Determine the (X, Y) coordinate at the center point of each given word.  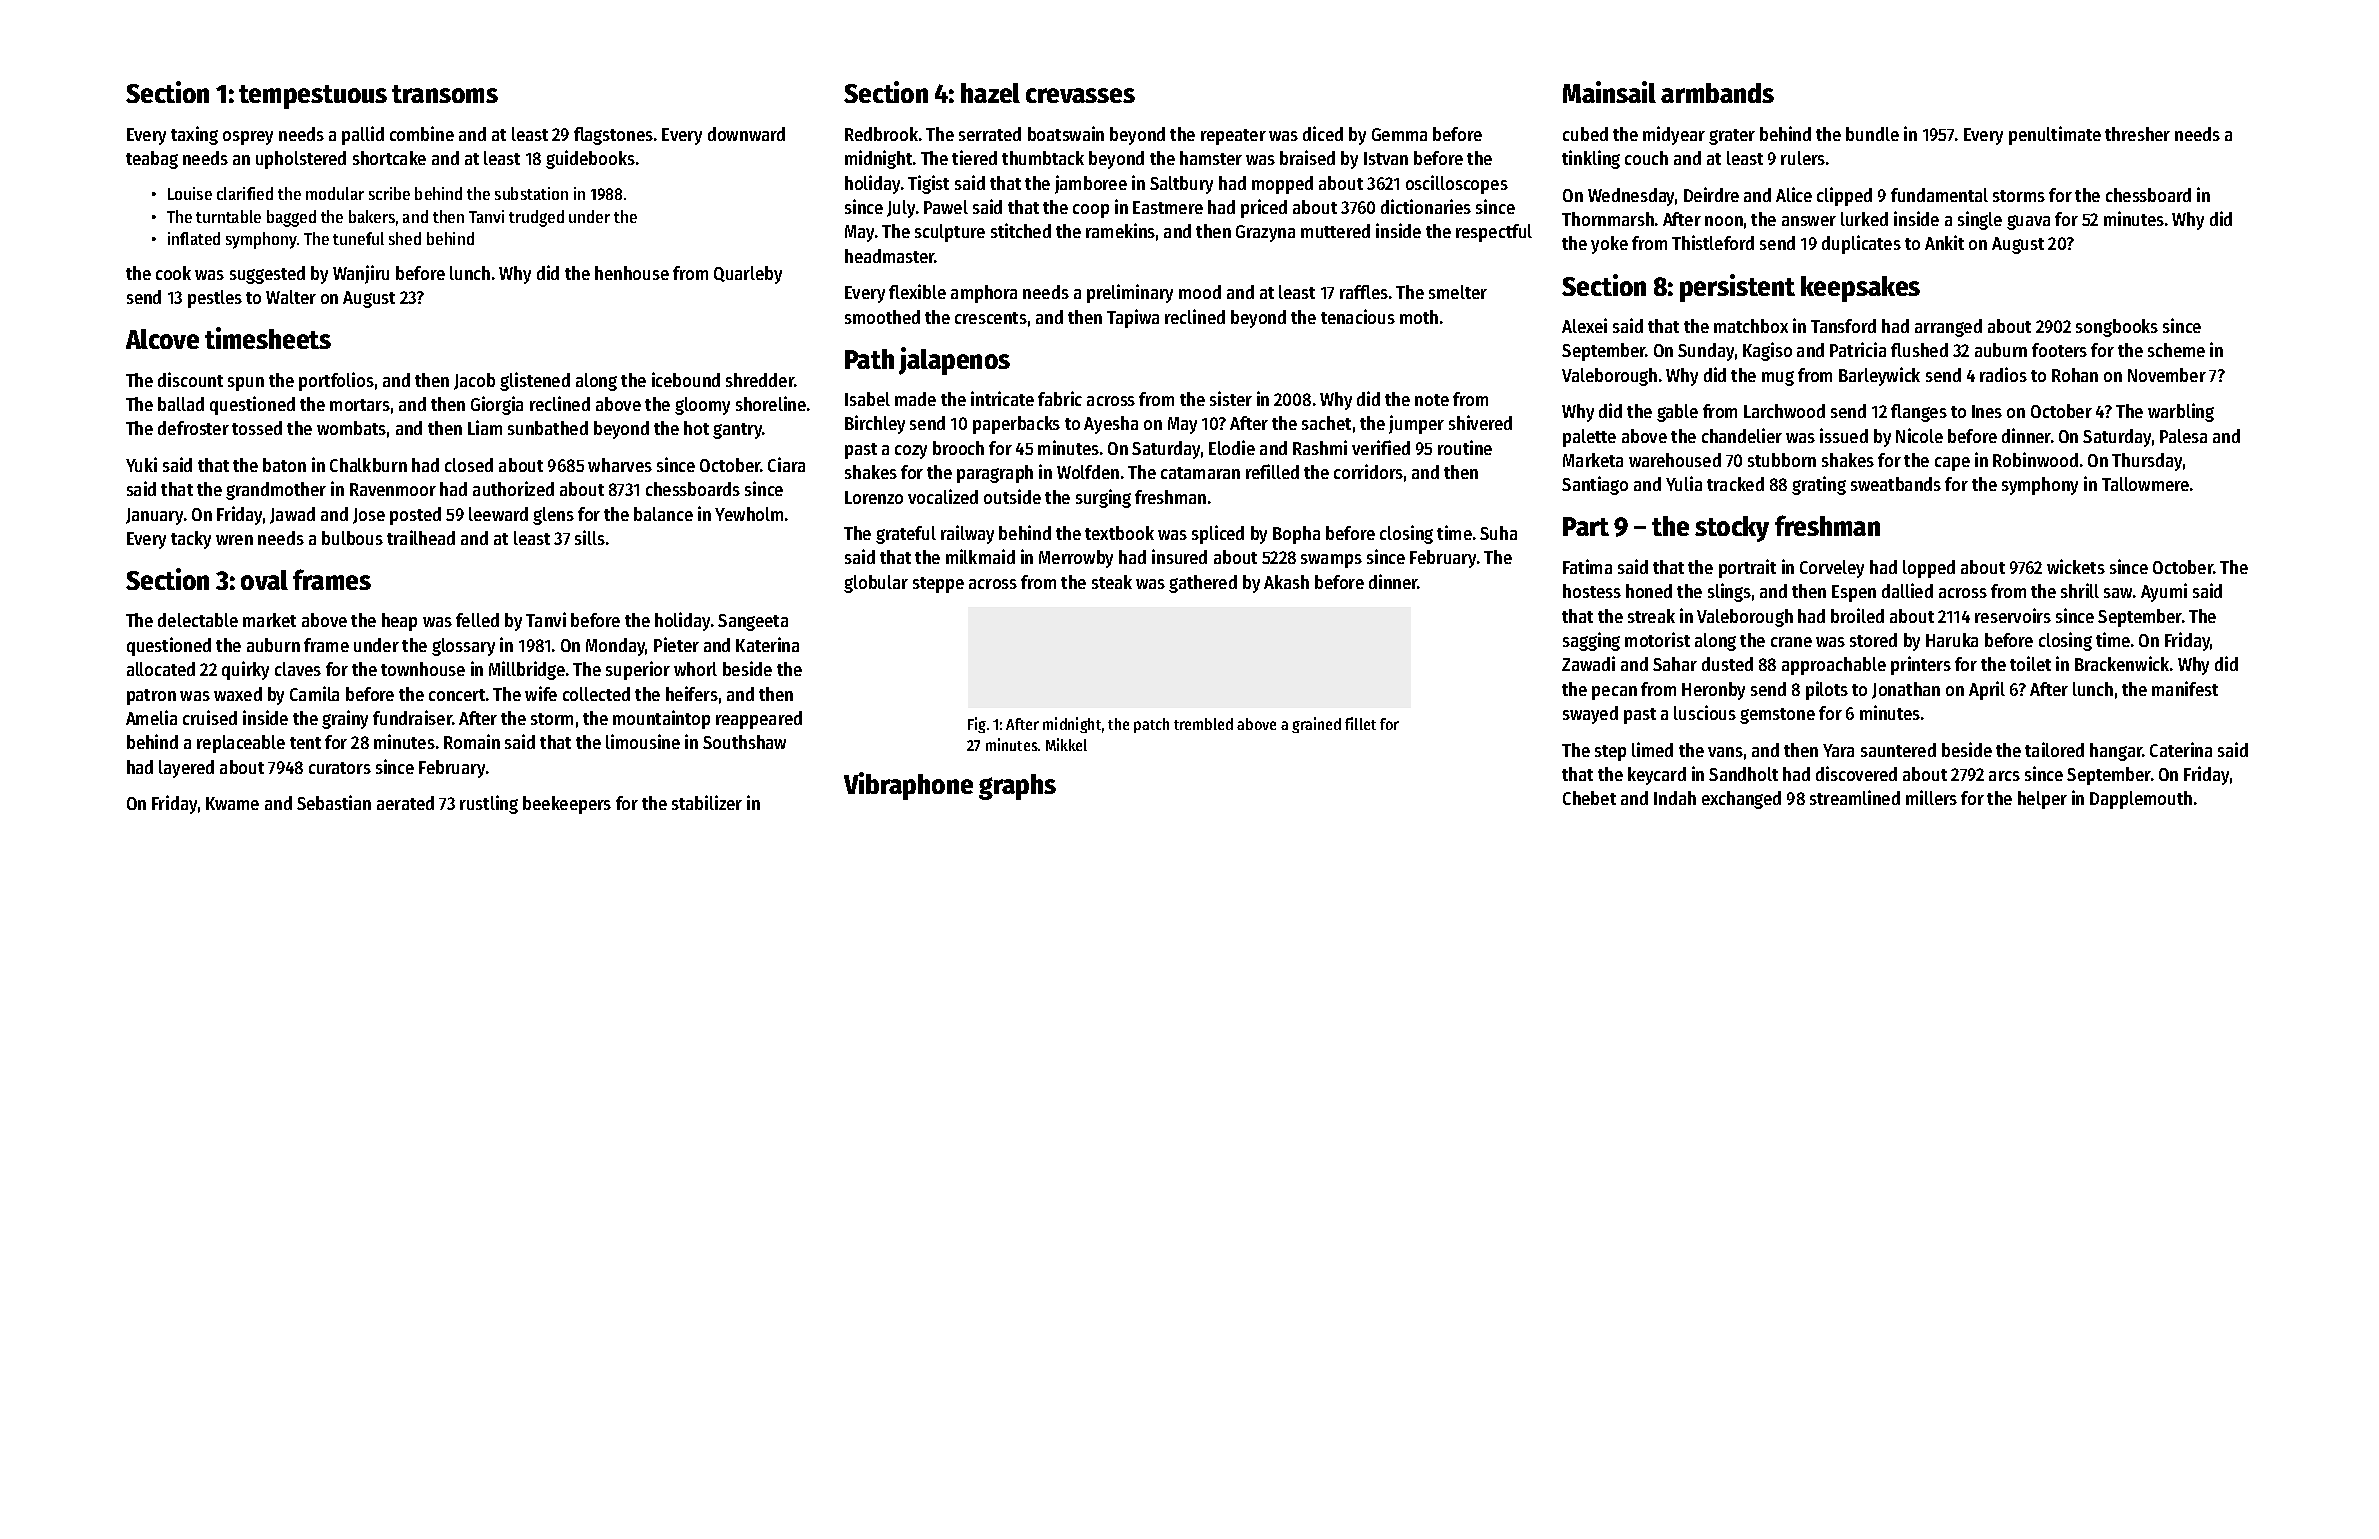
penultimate (2055, 135)
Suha (1498, 533)
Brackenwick (2122, 663)
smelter (1458, 292)
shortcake (389, 158)
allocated (161, 669)
